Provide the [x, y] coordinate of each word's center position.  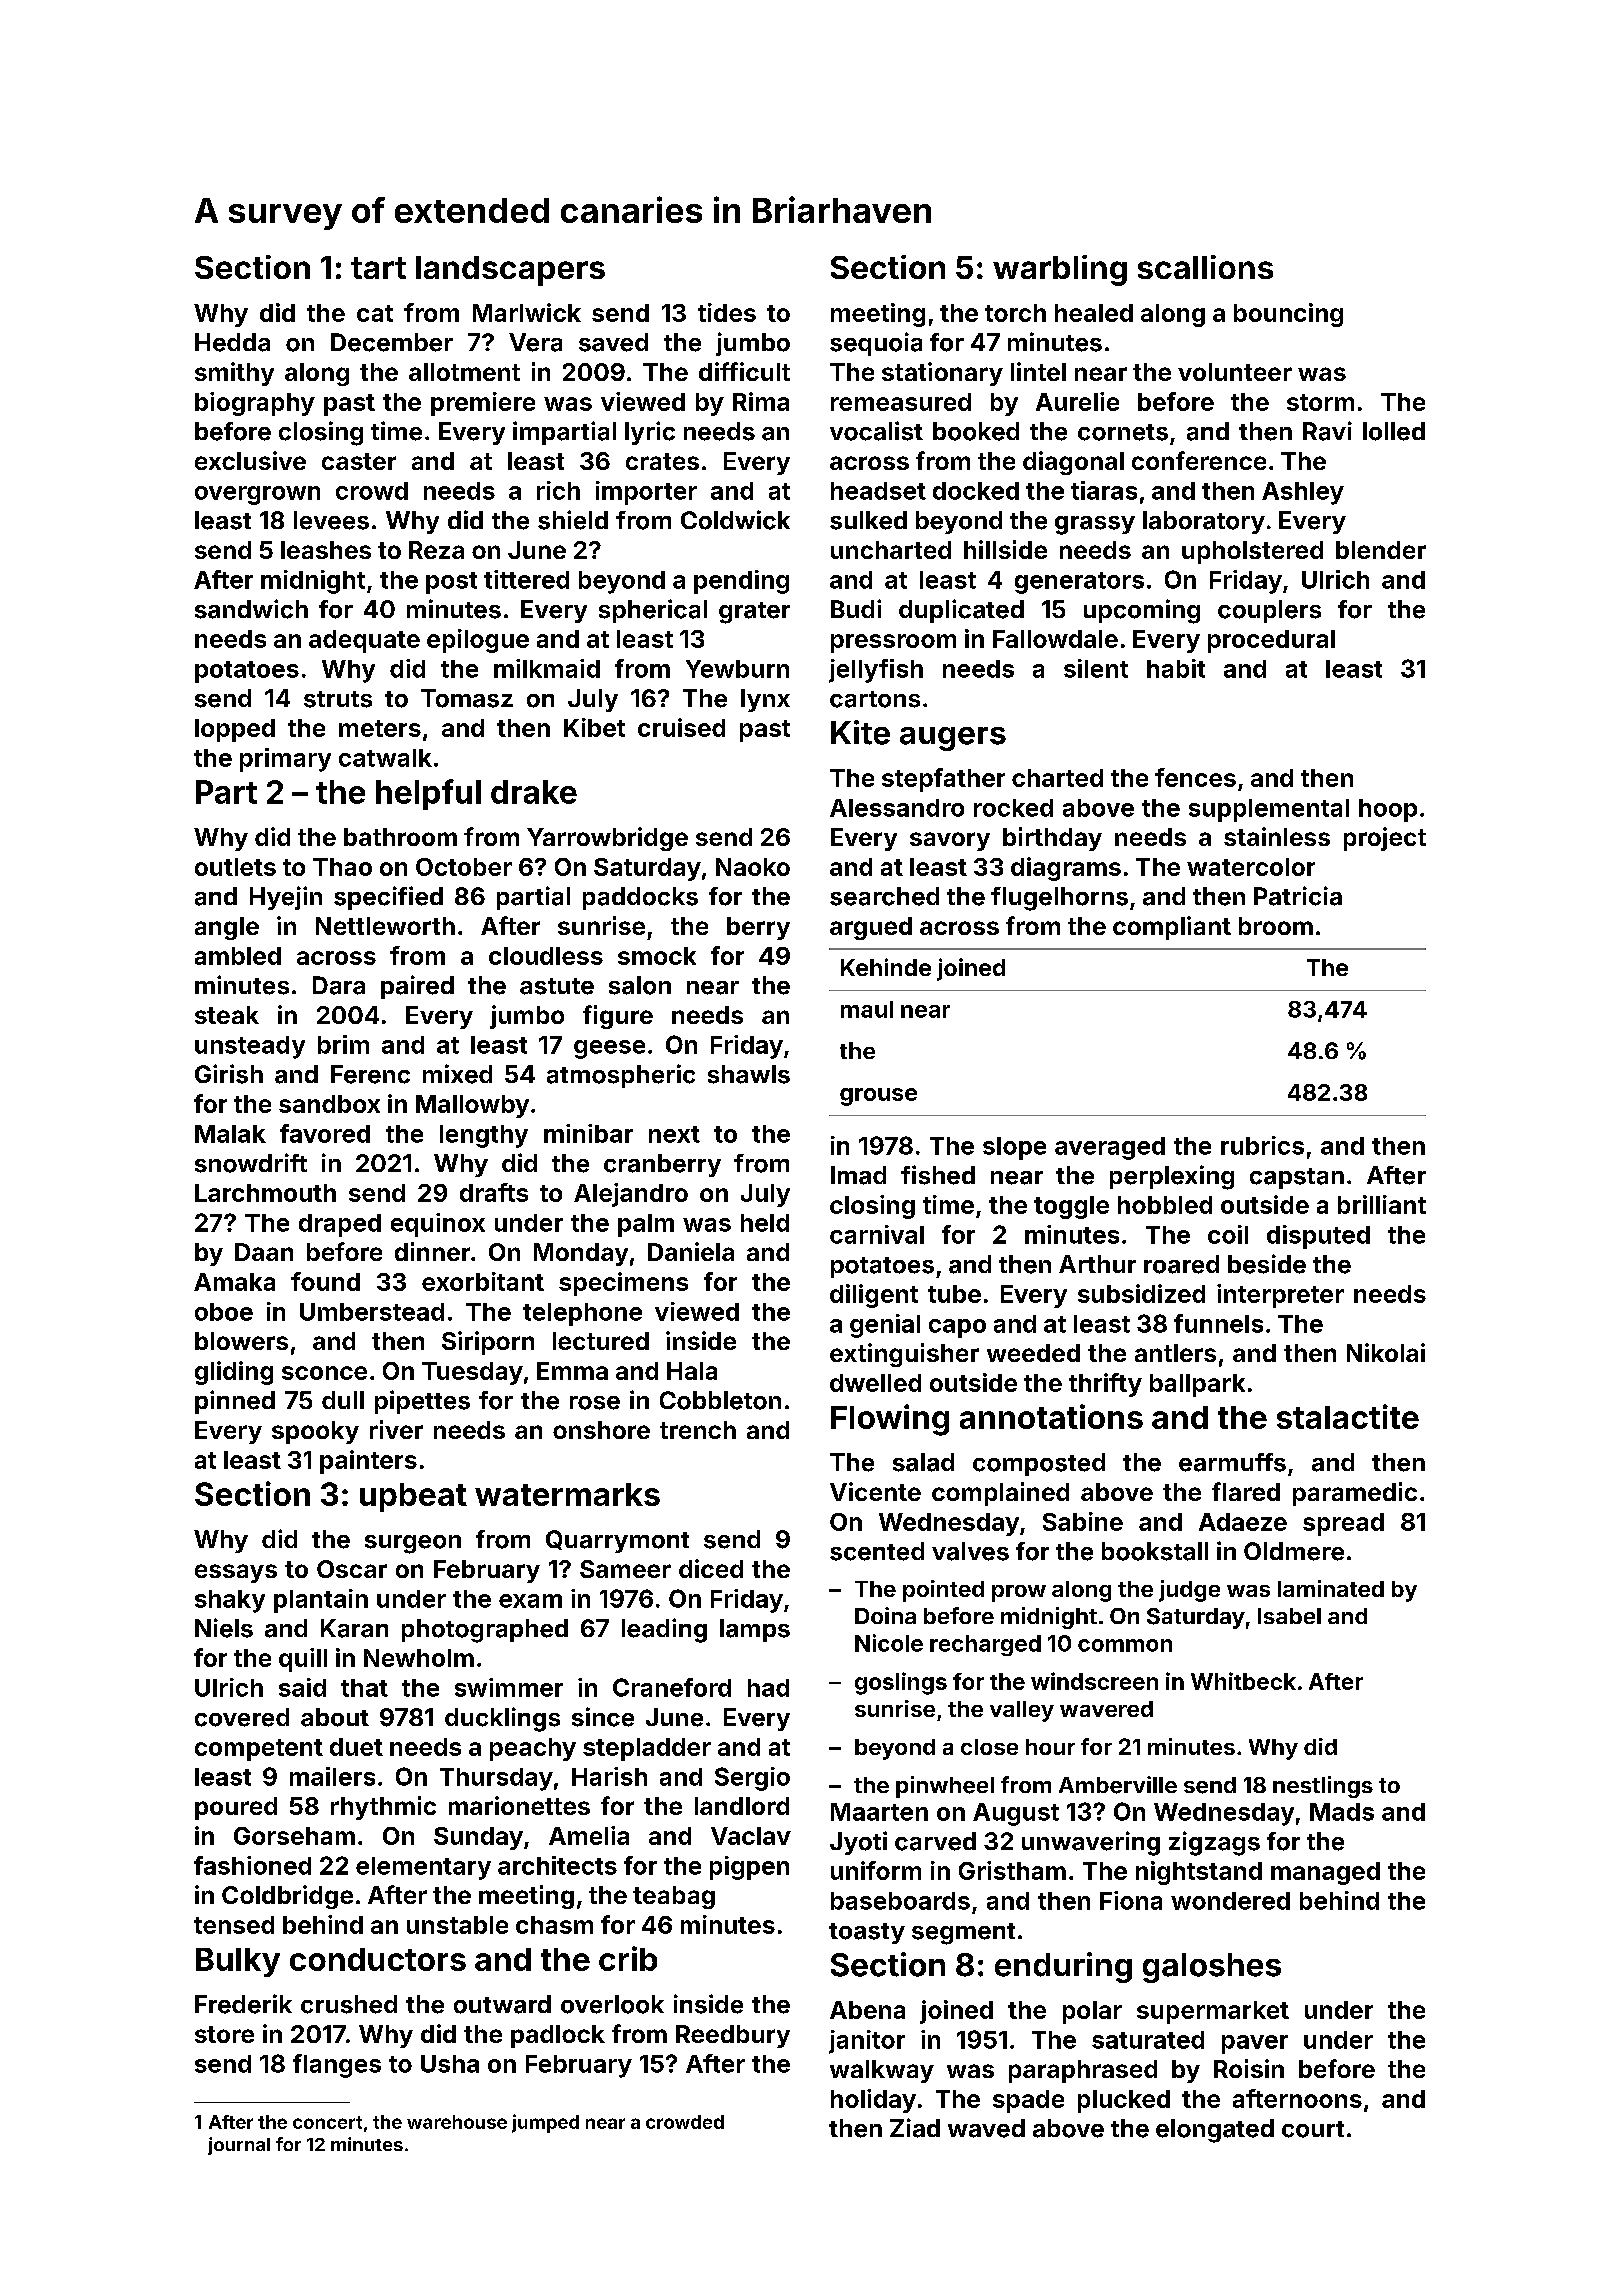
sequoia [876, 344]
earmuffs [1232, 1462]
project [1385, 839]
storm [1320, 402]
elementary [423, 1868]
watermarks [567, 1494]
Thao [342, 867]
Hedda [232, 342]
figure [618, 1017]
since [603, 1717]
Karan [354, 1628]
